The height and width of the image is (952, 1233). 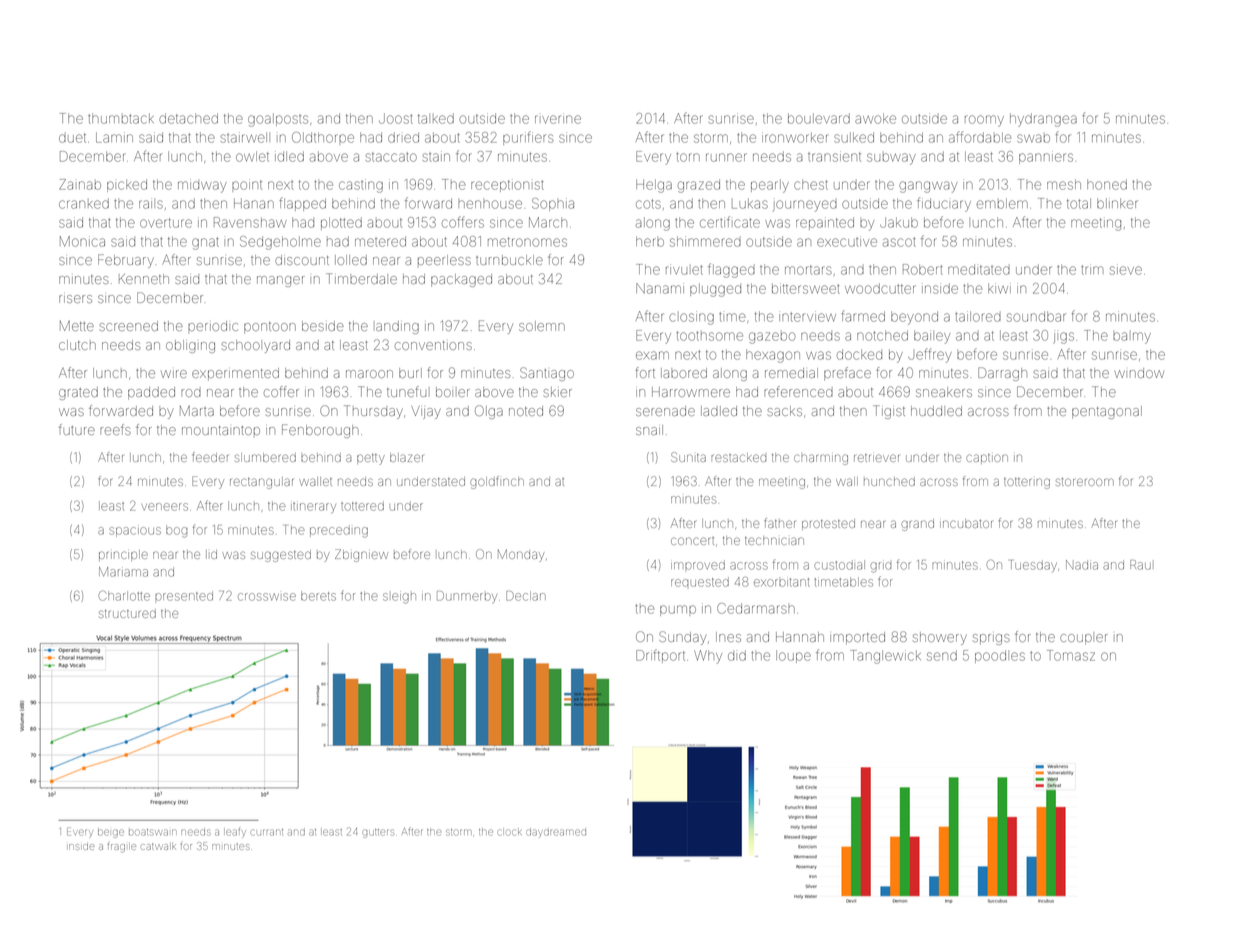 I want to click on honed, so click(x=1107, y=184).
